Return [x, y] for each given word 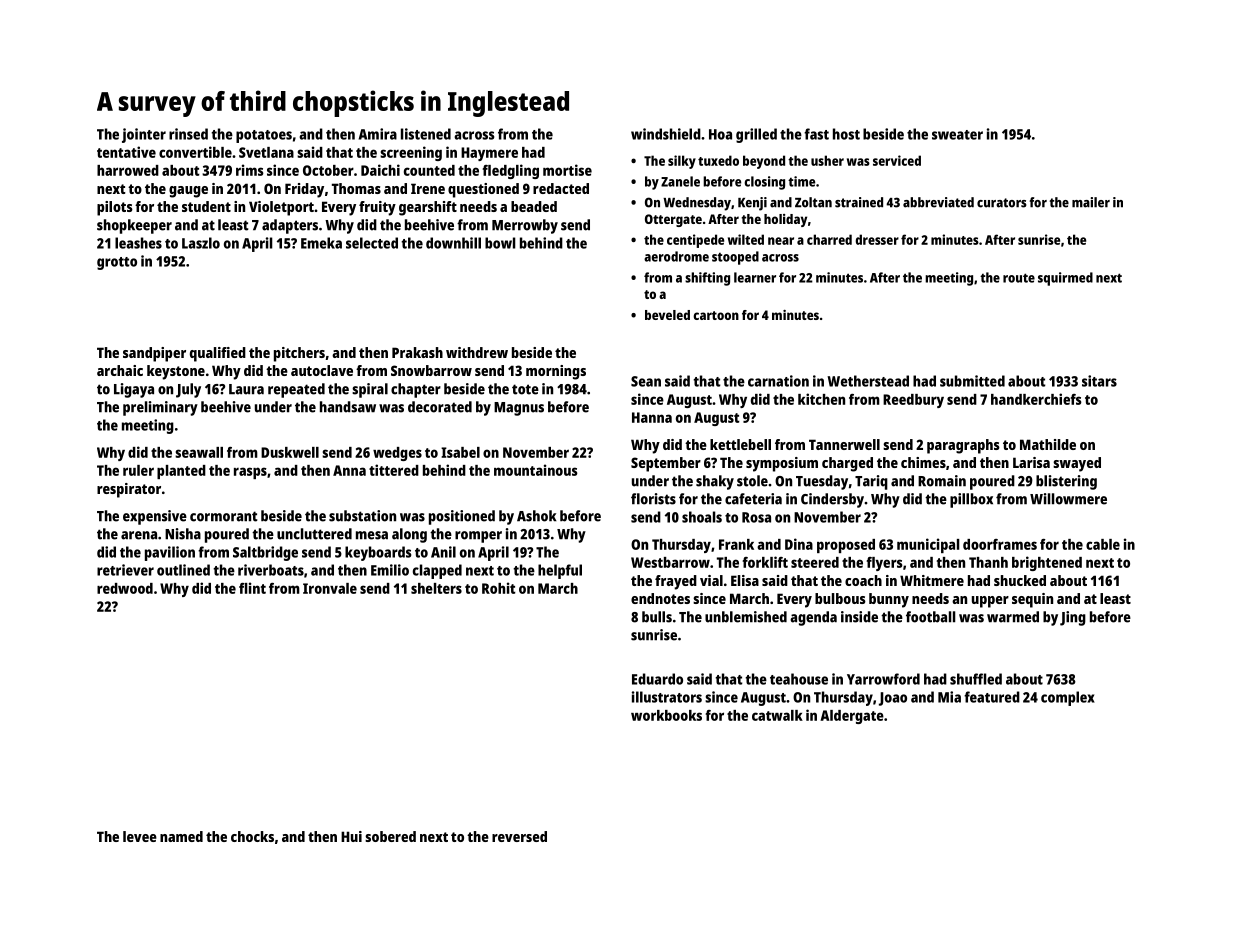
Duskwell [290, 452]
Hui [351, 836]
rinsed [188, 134]
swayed [1077, 464]
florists [653, 499]
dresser [877, 239]
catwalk [777, 715]
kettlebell [740, 444]
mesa [372, 535]
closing [764, 183]
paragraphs [963, 446]
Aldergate [852, 717]
